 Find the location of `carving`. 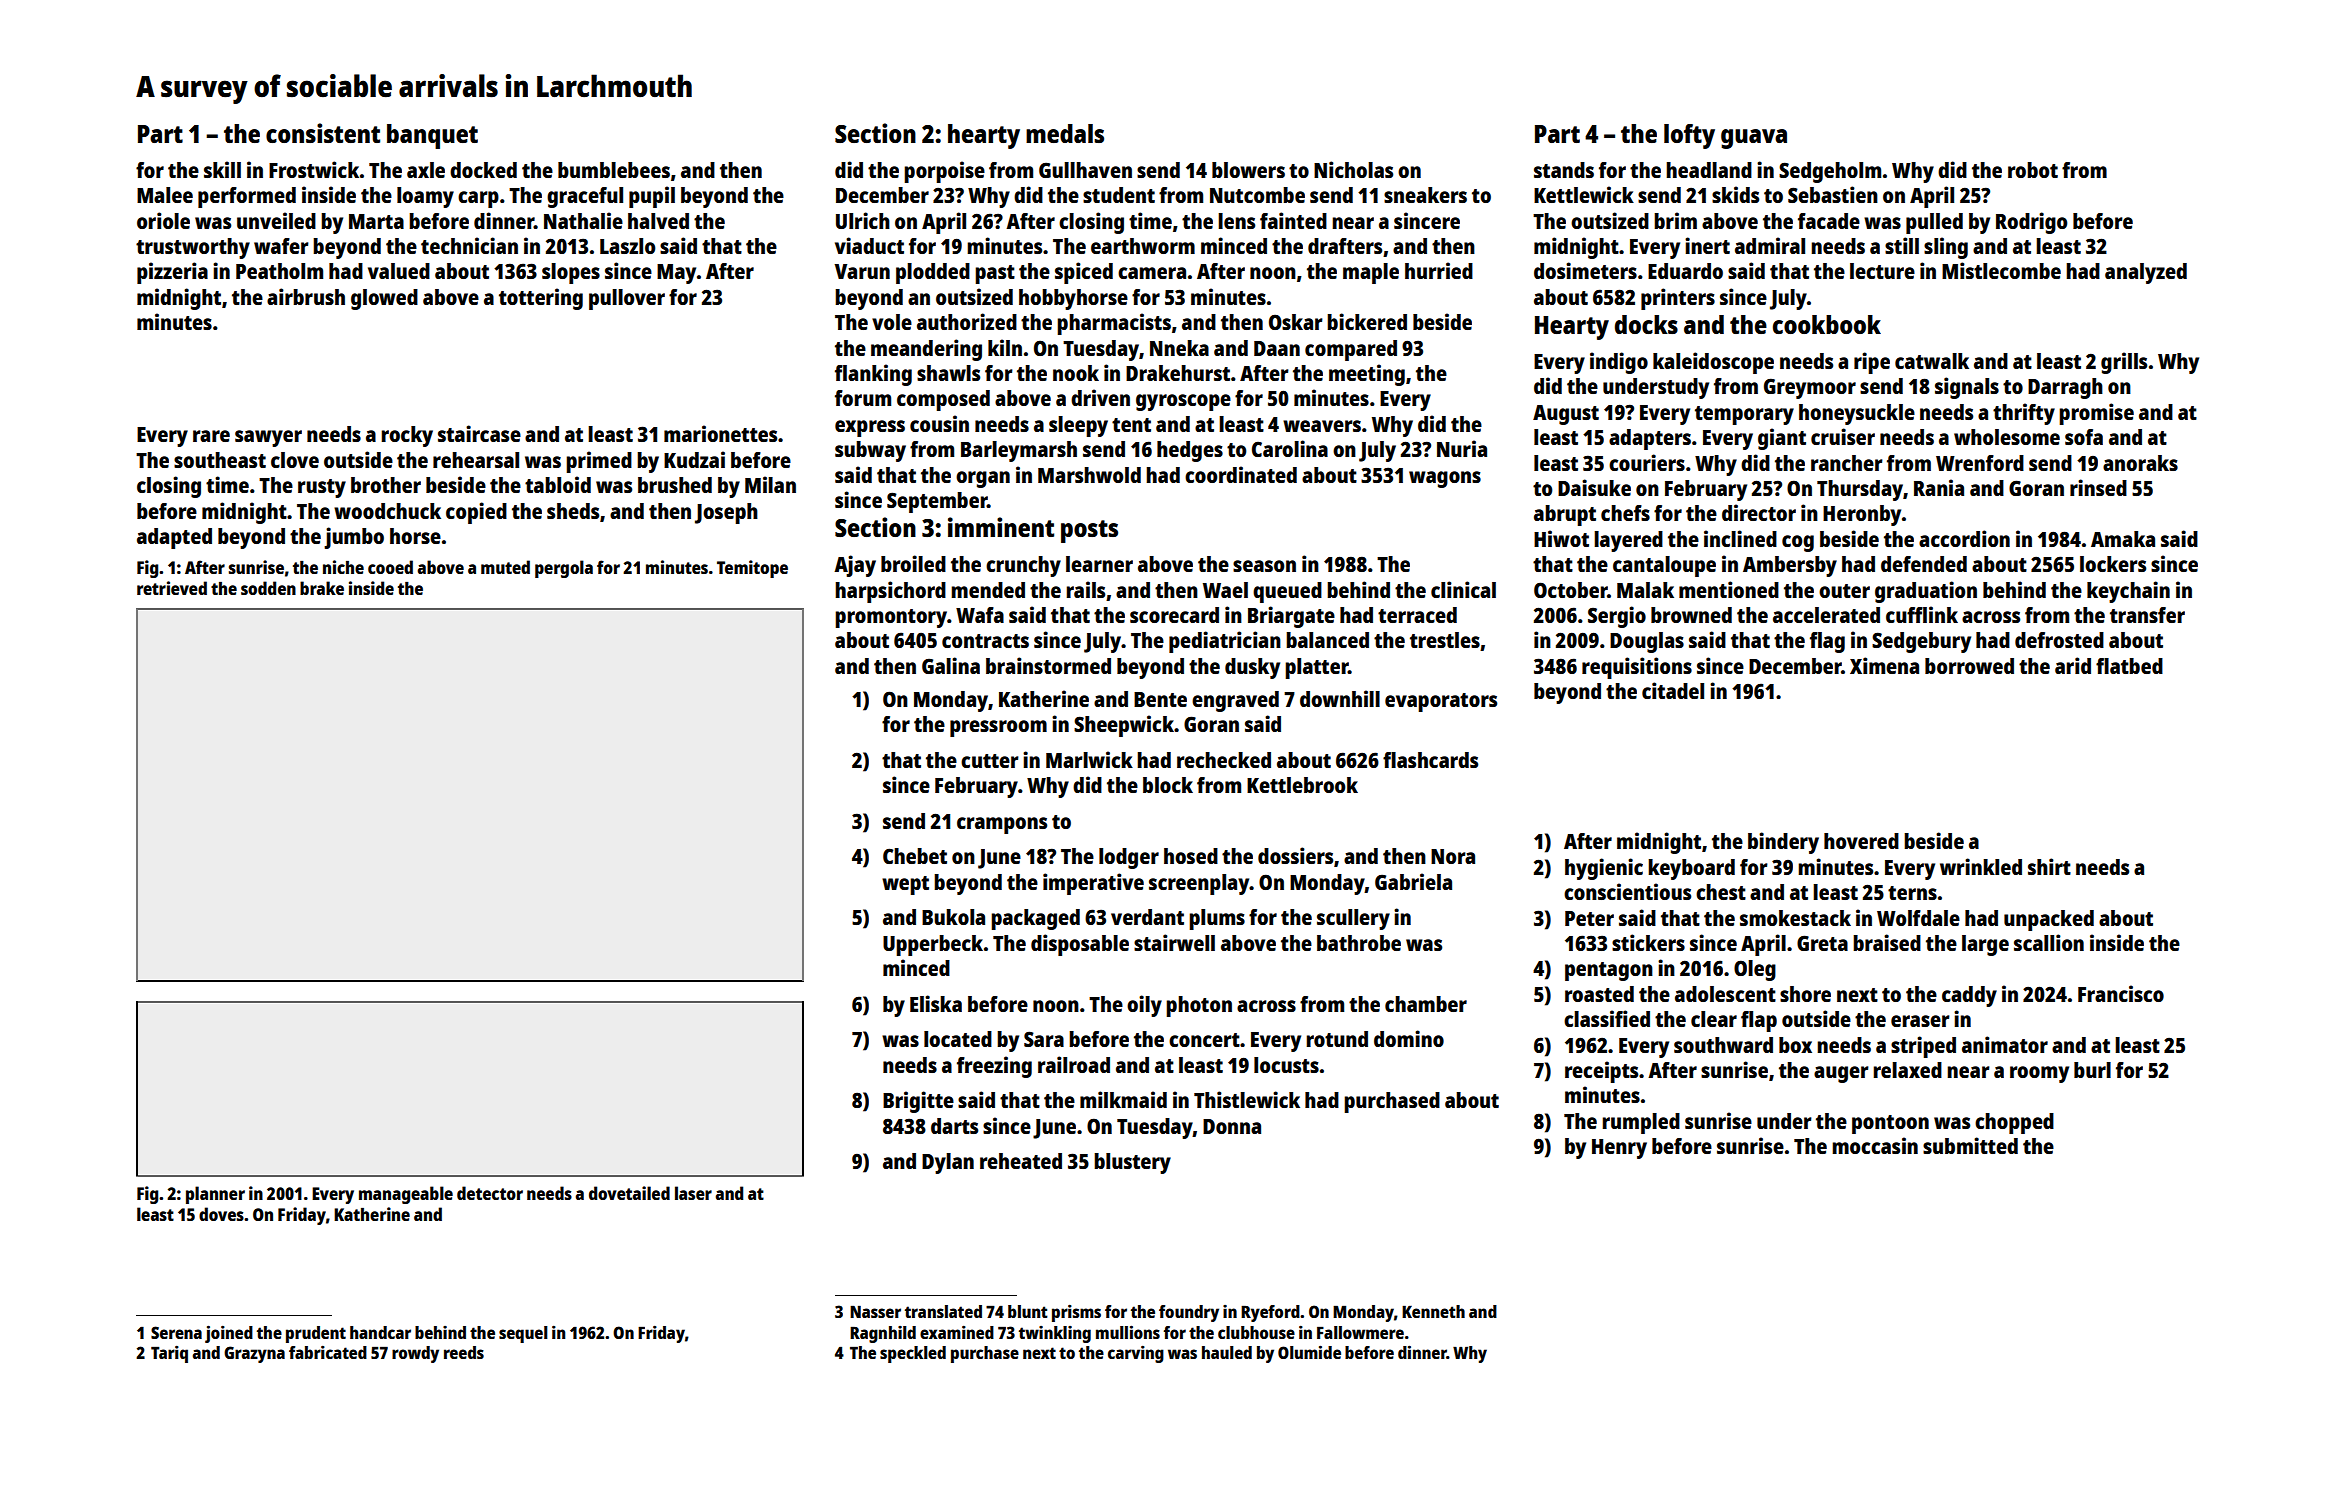

carving is located at coordinates (1136, 1354).
